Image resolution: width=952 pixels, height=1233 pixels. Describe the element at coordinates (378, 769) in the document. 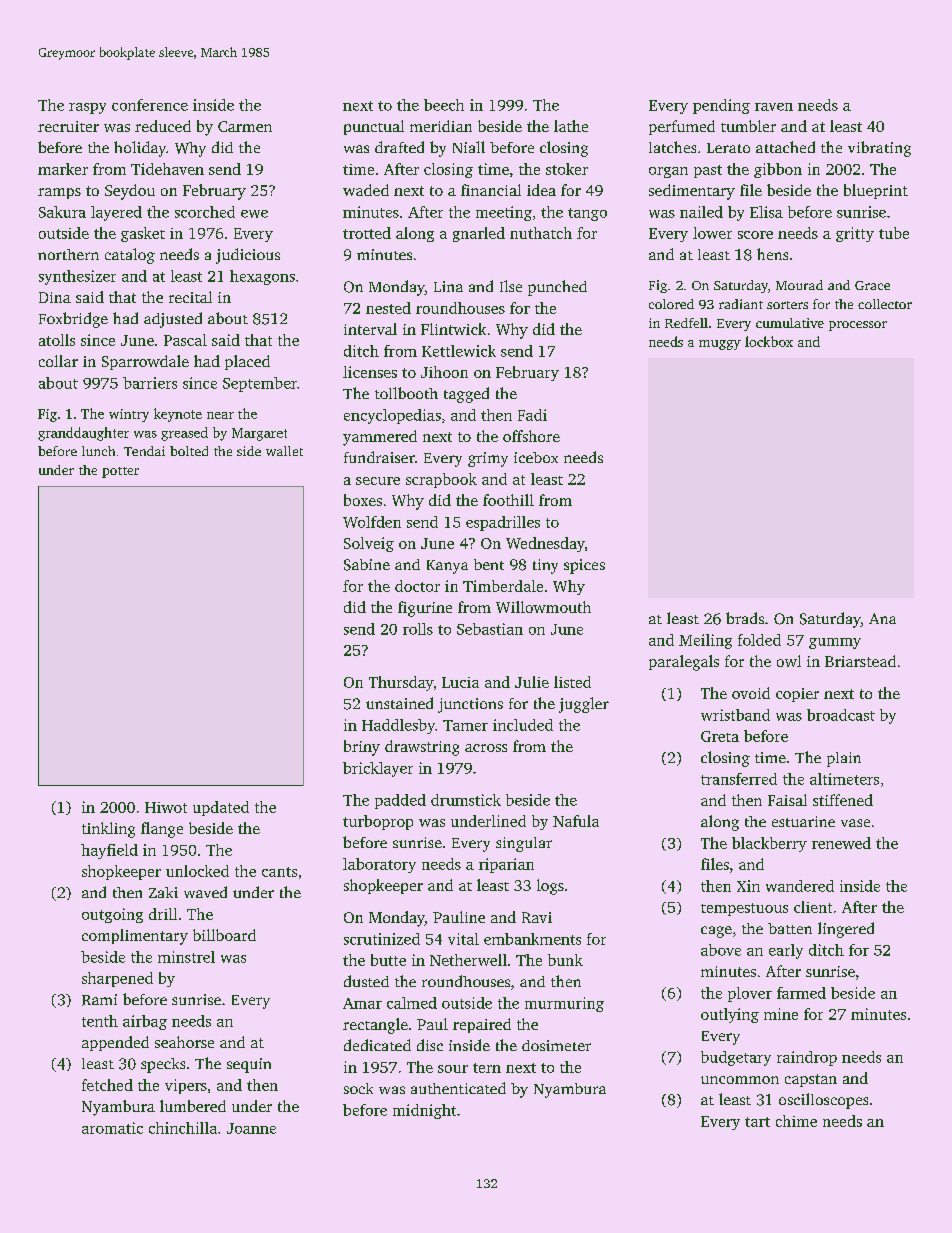

I see `bricklayer` at that location.
